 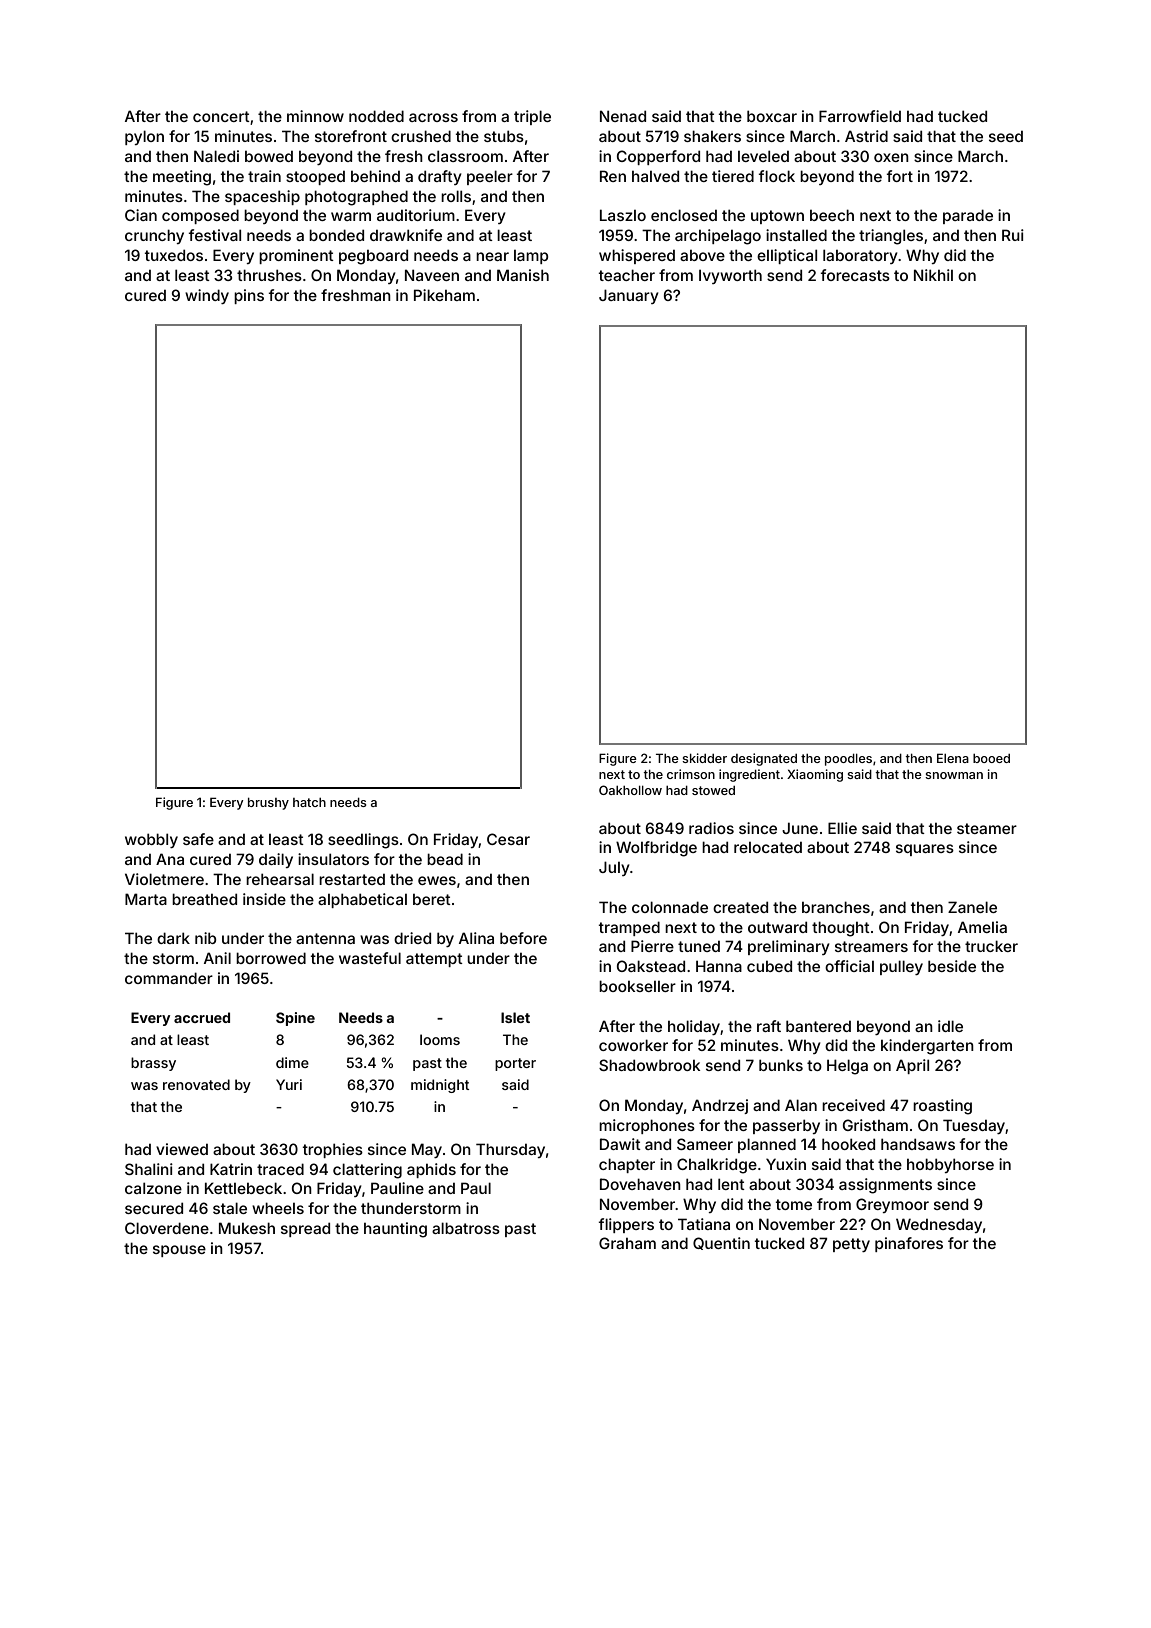 I want to click on Farrowfield, so click(x=860, y=116).
